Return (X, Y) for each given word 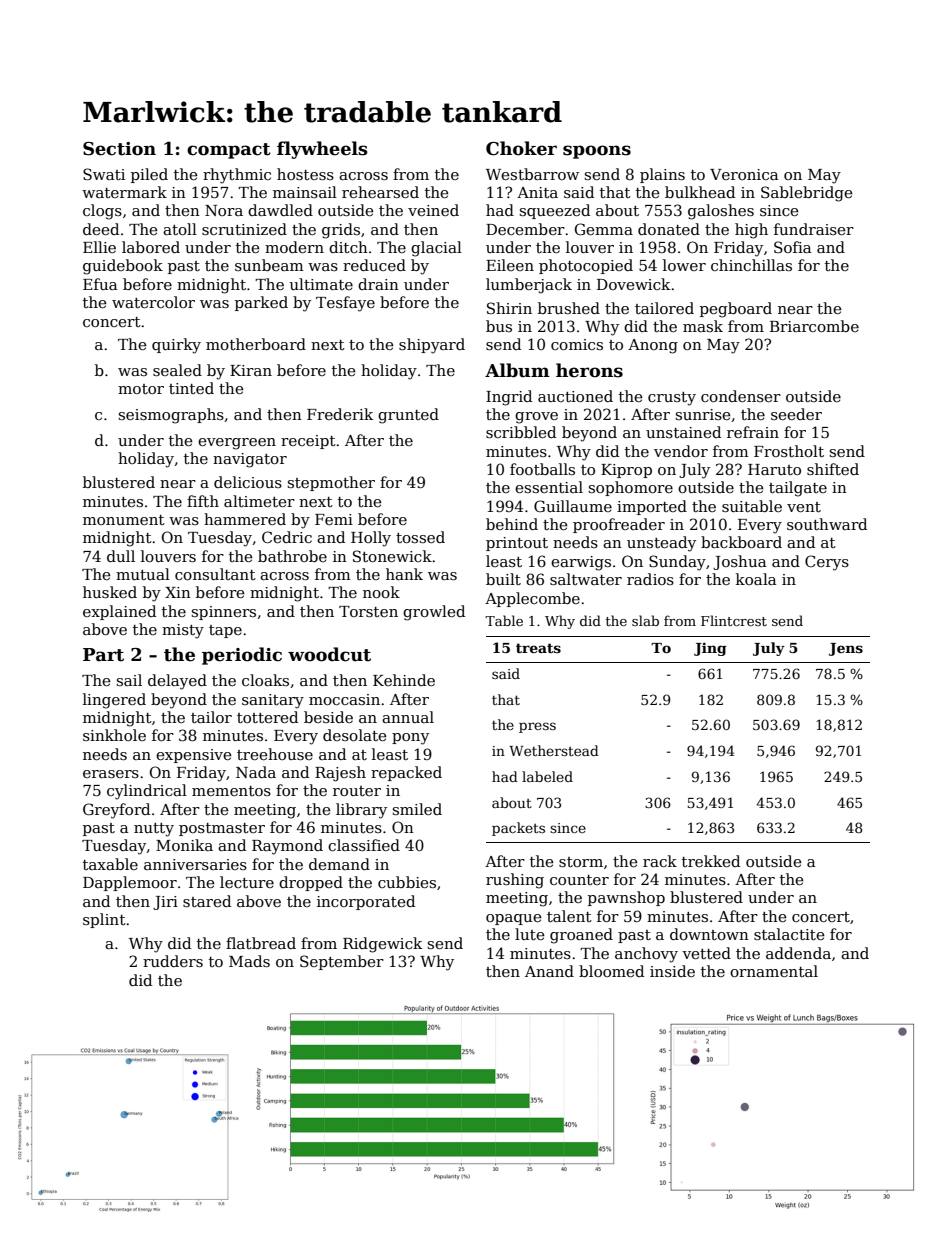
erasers (111, 774)
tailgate (798, 489)
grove (536, 418)
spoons (597, 152)
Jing (710, 649)
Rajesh (340, 774)
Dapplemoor (130, 883)
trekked (711, 861)
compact (229, 151)
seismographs (171, 416)
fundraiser (814, 229)
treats (538, 648)
